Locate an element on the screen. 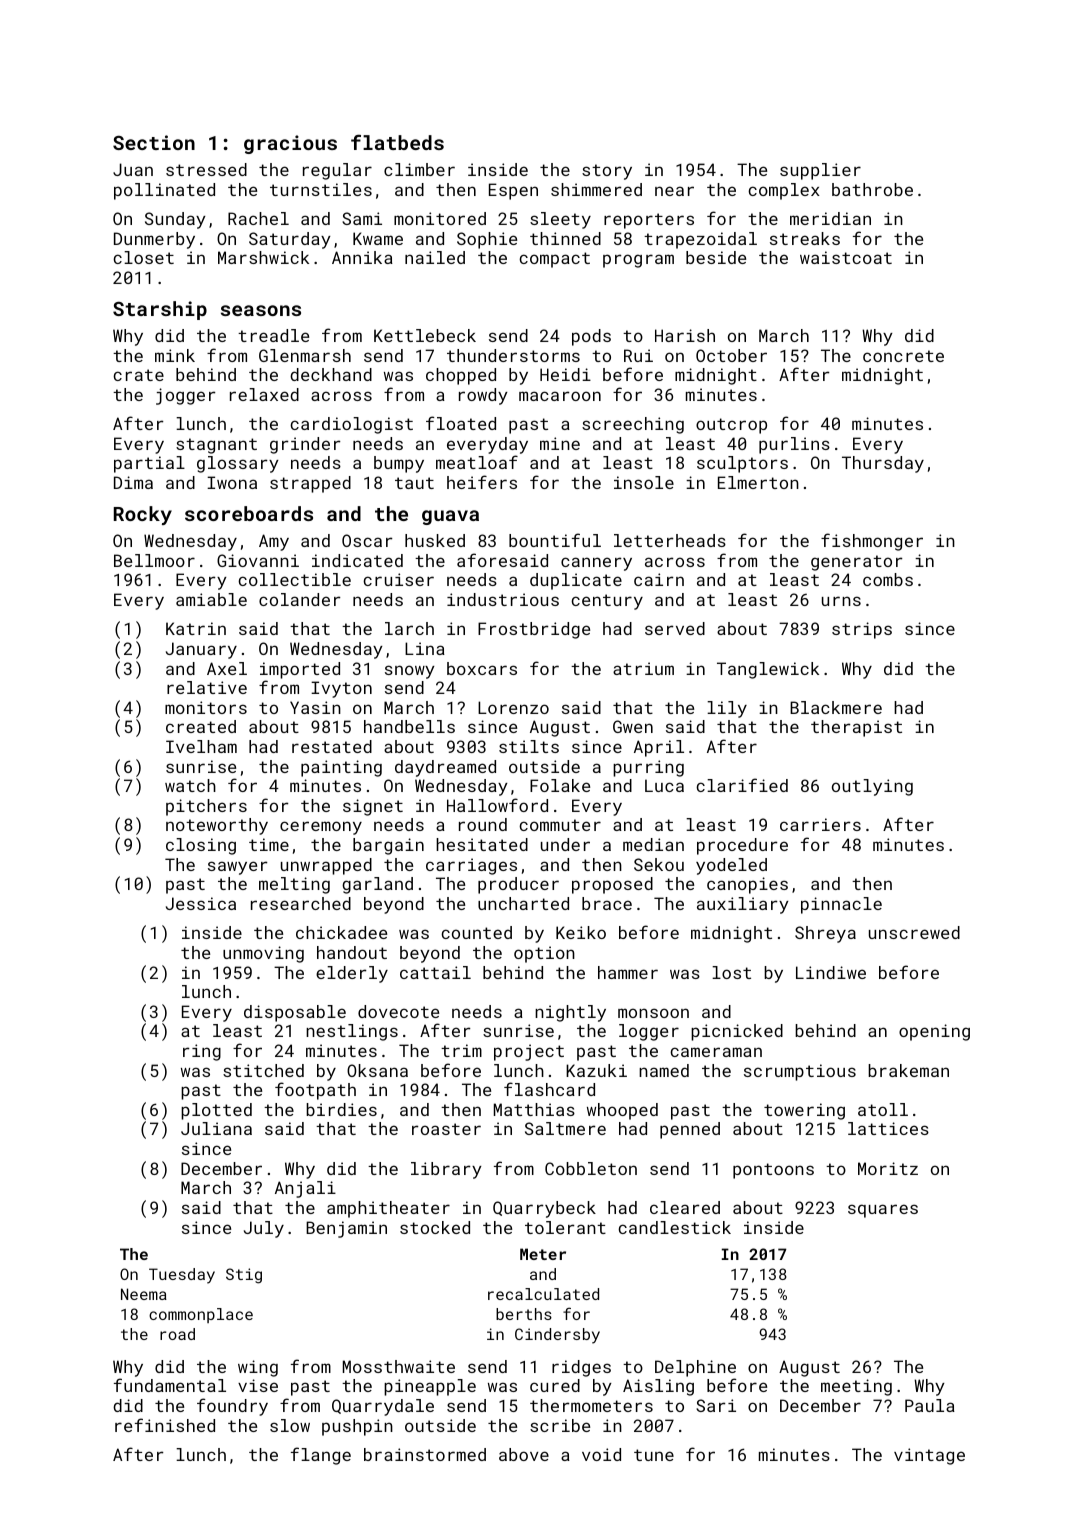 This screenshot has width=1087, height=1538. supplier is located at coordinates (820, 171).
